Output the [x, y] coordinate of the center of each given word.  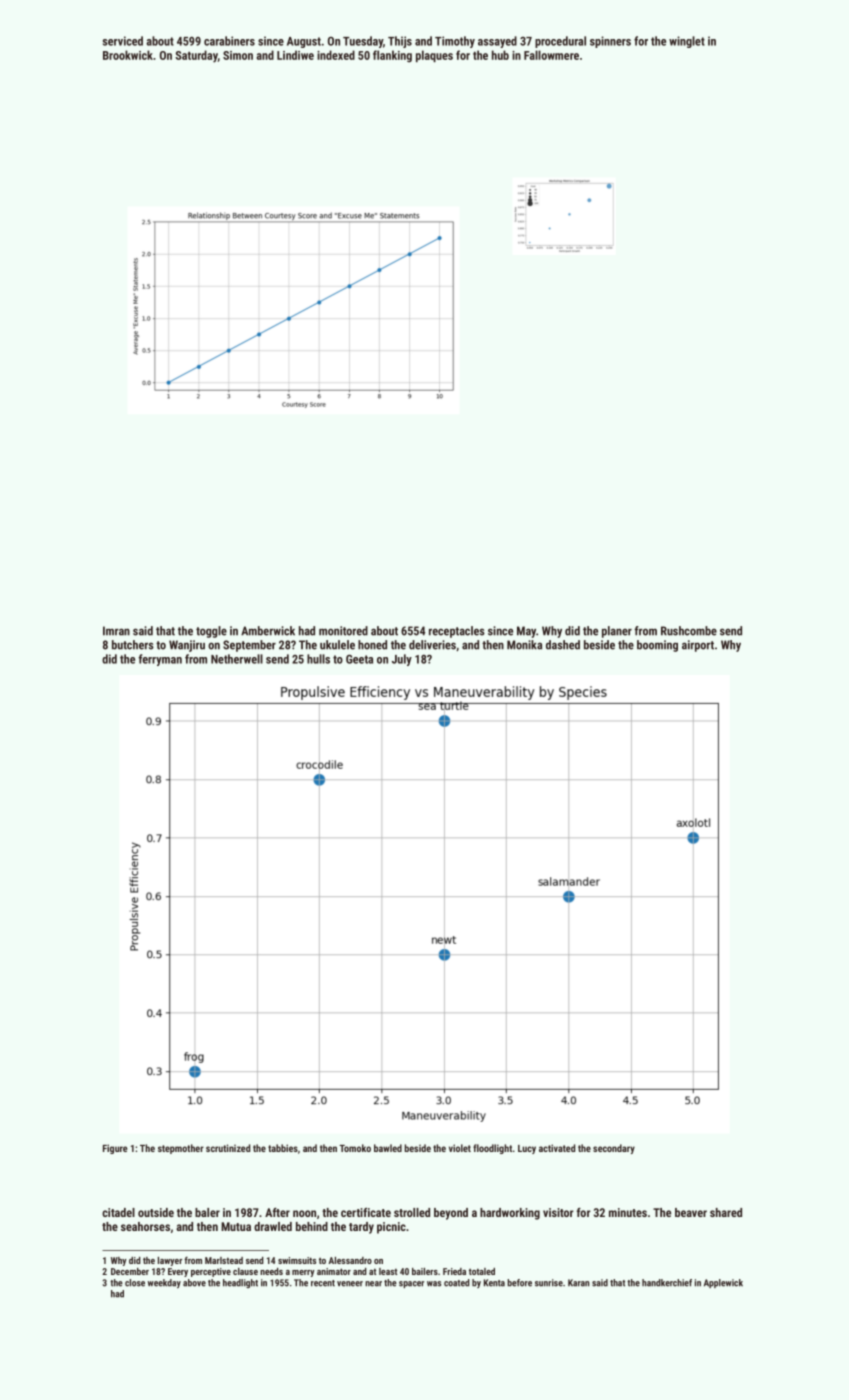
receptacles [457, 632]
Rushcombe [689, 631]
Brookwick [128, 55]
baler [207, 1212]
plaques [434, 56]
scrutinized [228, 1148]
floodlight [492, 1149]
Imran [116, 631]
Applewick [723, 1283]
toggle [211, 632]
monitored [343, 631]
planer [617, 632]
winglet [687, 42]
